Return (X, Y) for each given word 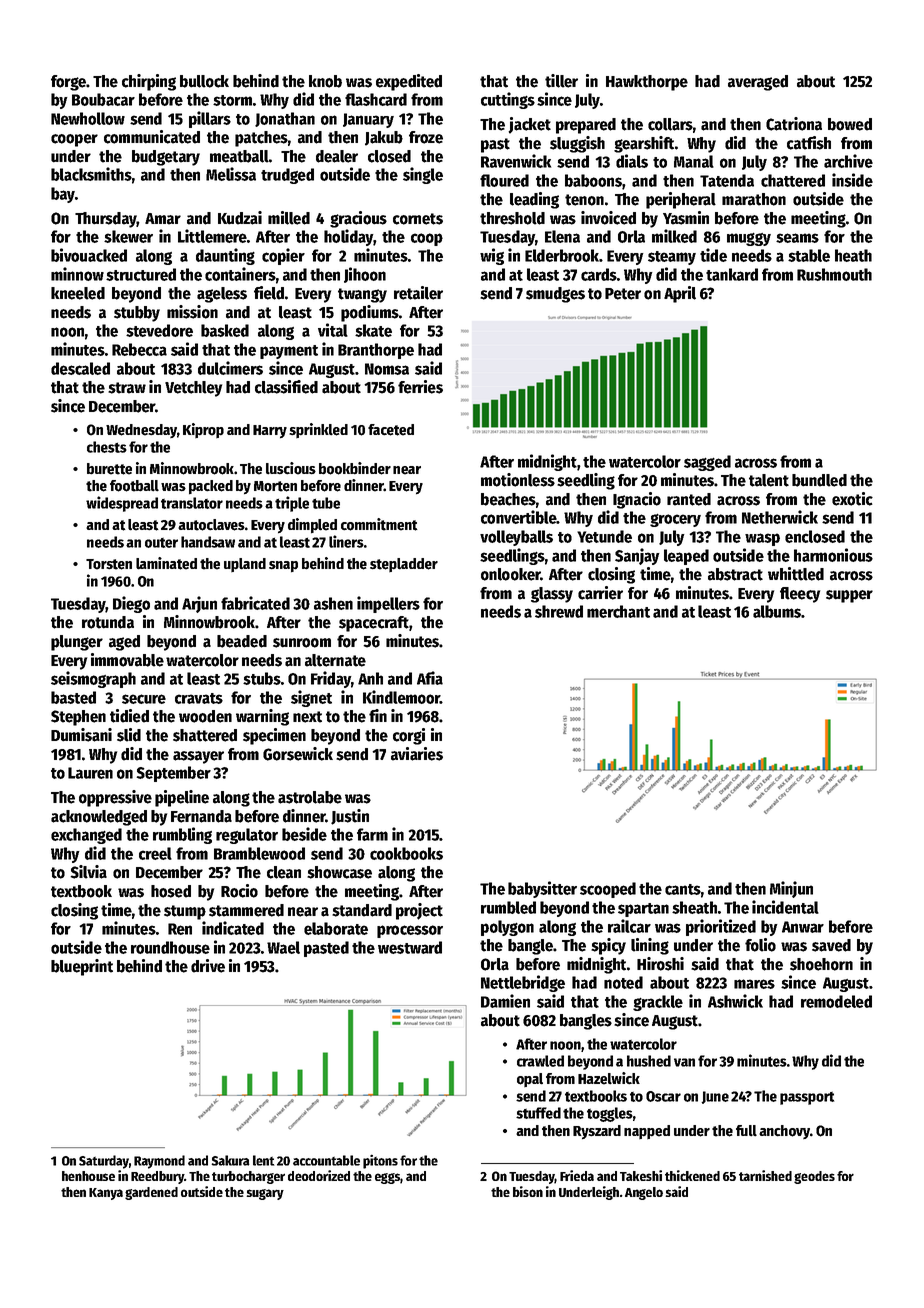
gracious (358, 219)
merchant (618, 611)
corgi (409, 736)
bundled (819, 480)
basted (73, 697)
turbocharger (248, 1177)
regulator (247, 836)
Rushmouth (834, 274)
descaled (80, 368)
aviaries (417, 754)
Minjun (791, 889)
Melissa (231, 174)
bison (528, 1191)
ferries (420, 387)
